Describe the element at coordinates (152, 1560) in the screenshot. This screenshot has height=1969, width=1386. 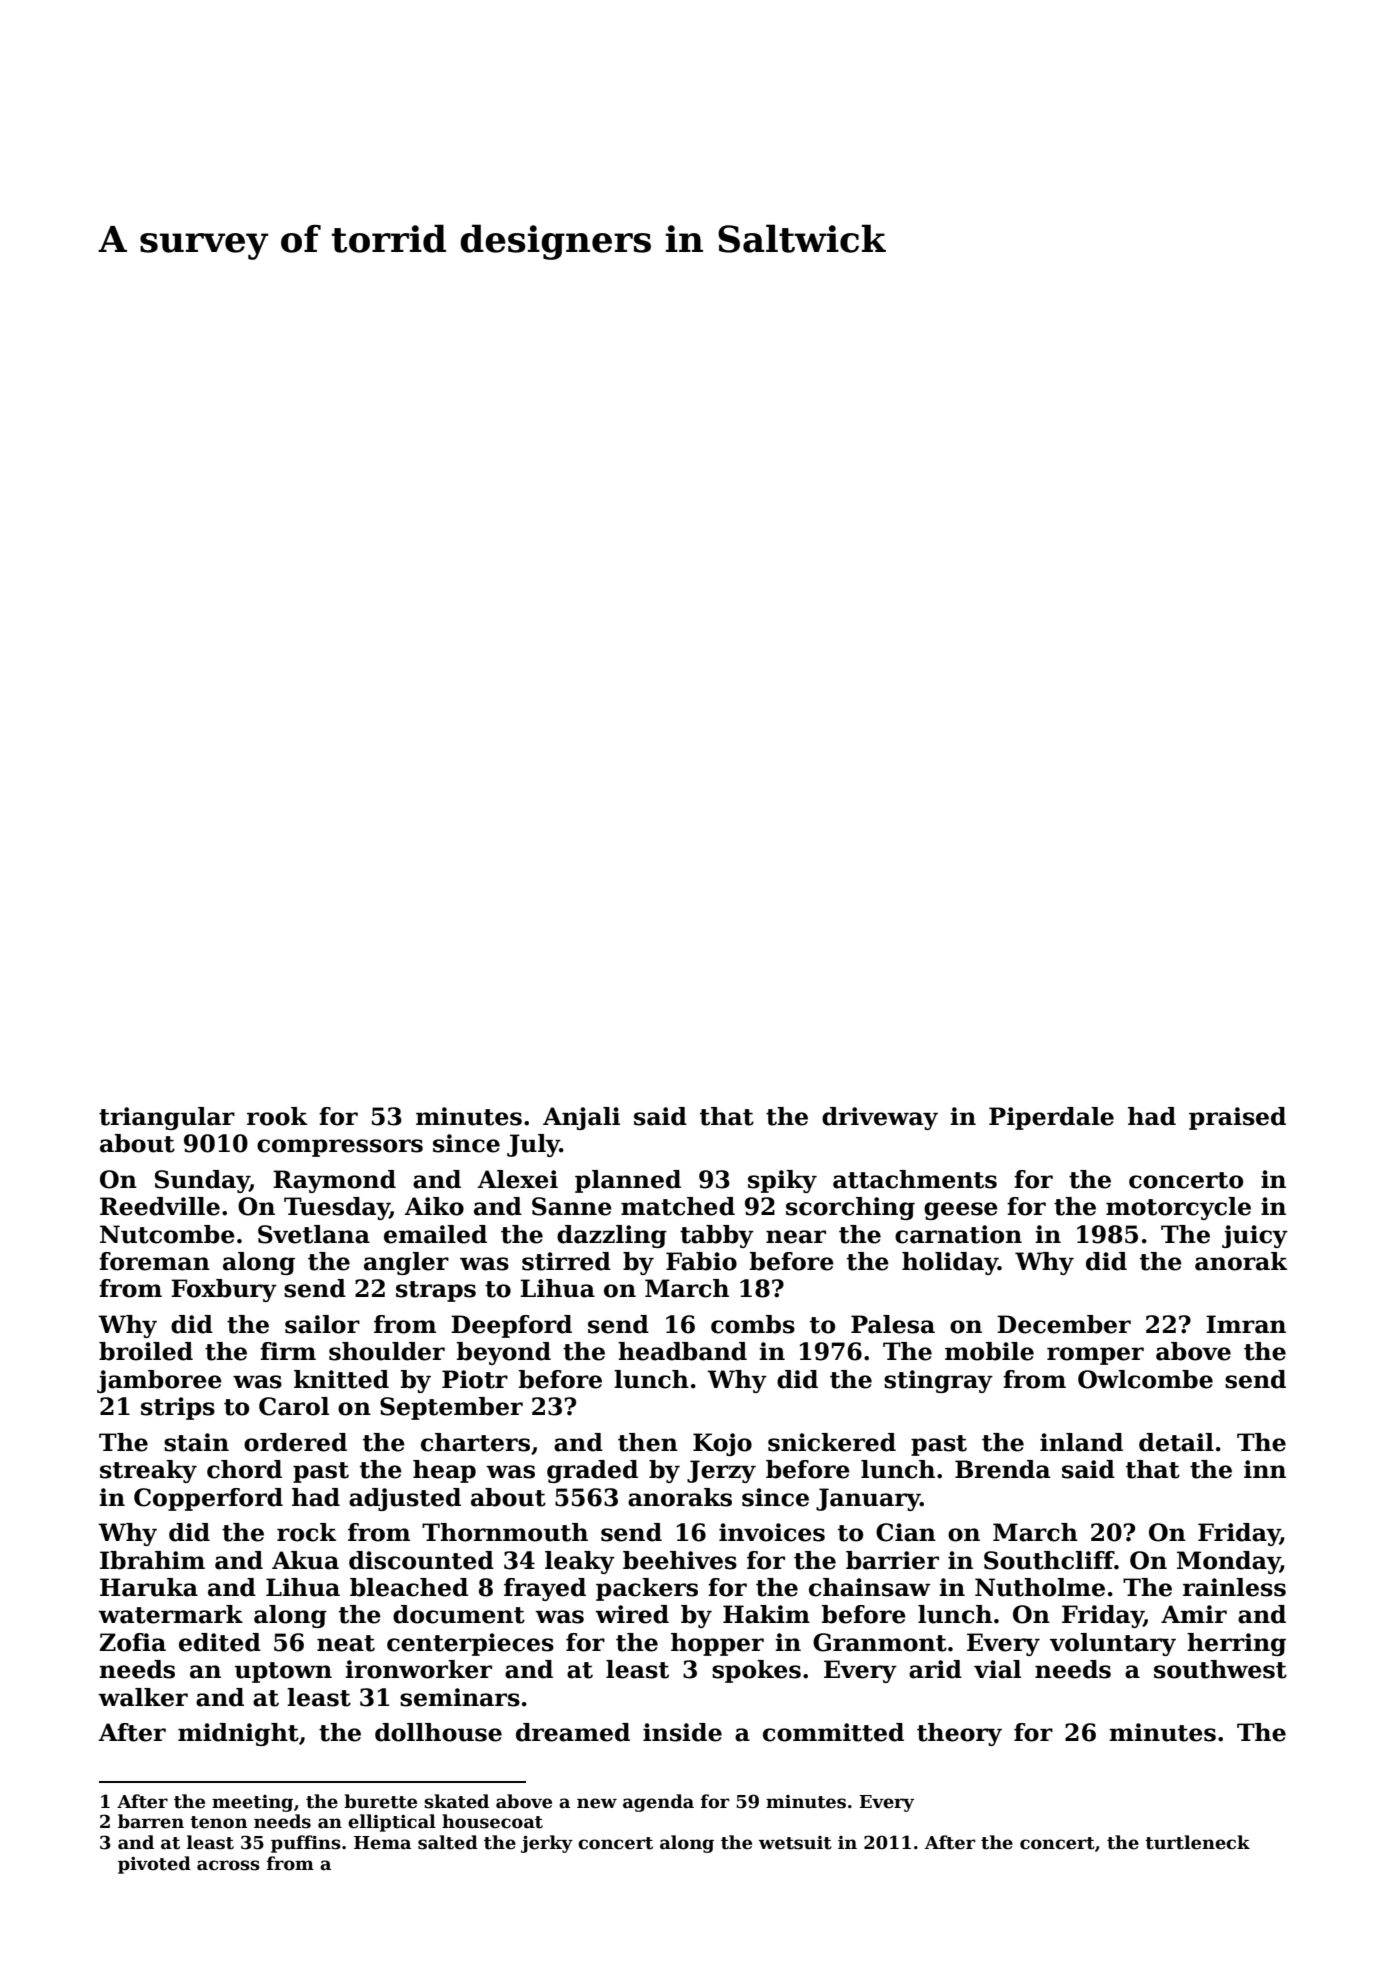
I see `Ibrahim` at that location.
